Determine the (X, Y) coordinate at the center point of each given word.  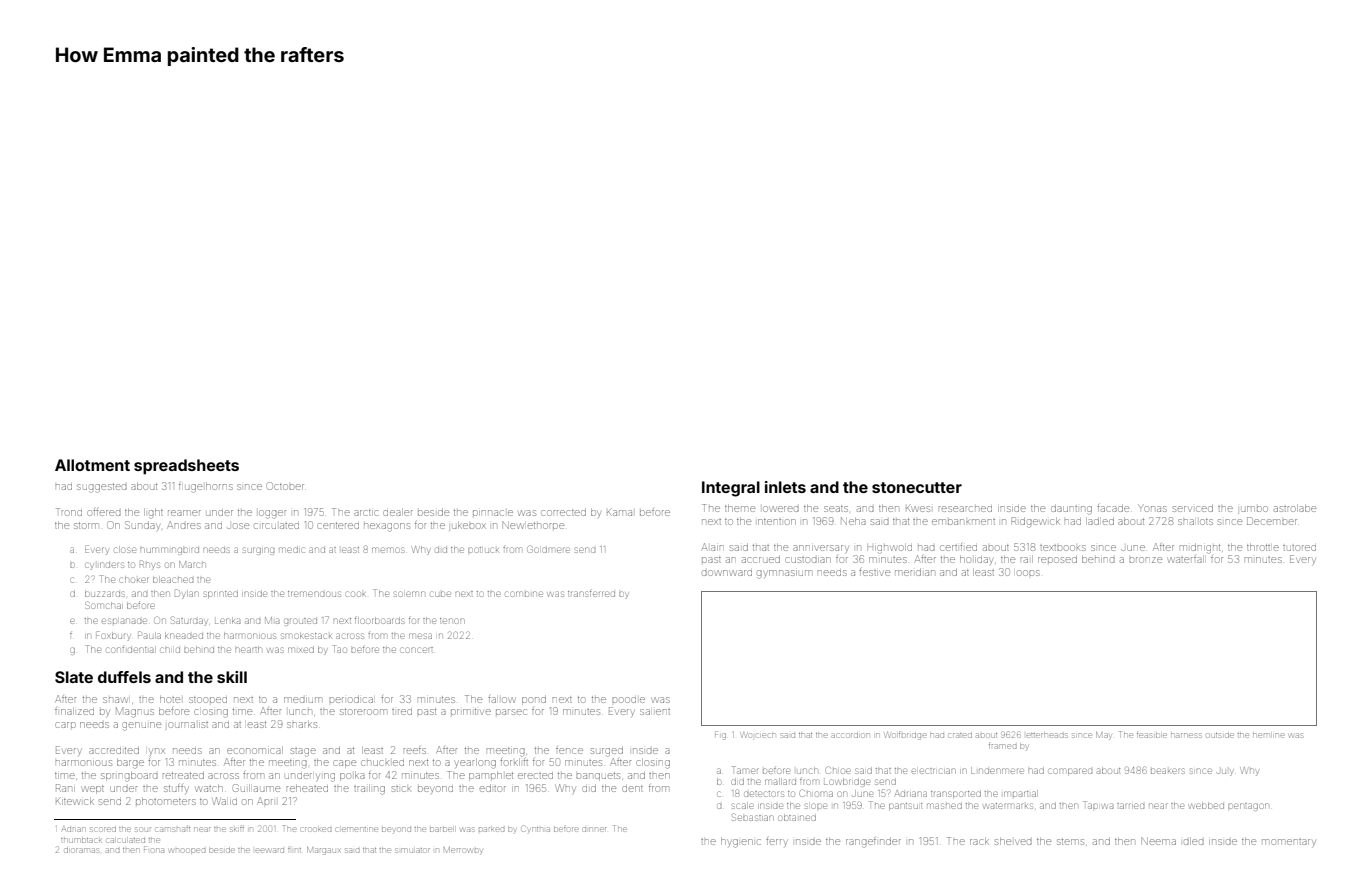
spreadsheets (186, 467)
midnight (1200, 548)
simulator (412, 850)
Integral (731, 489)
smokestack (306, 636)
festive (874, 572)
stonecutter (917, 487)
